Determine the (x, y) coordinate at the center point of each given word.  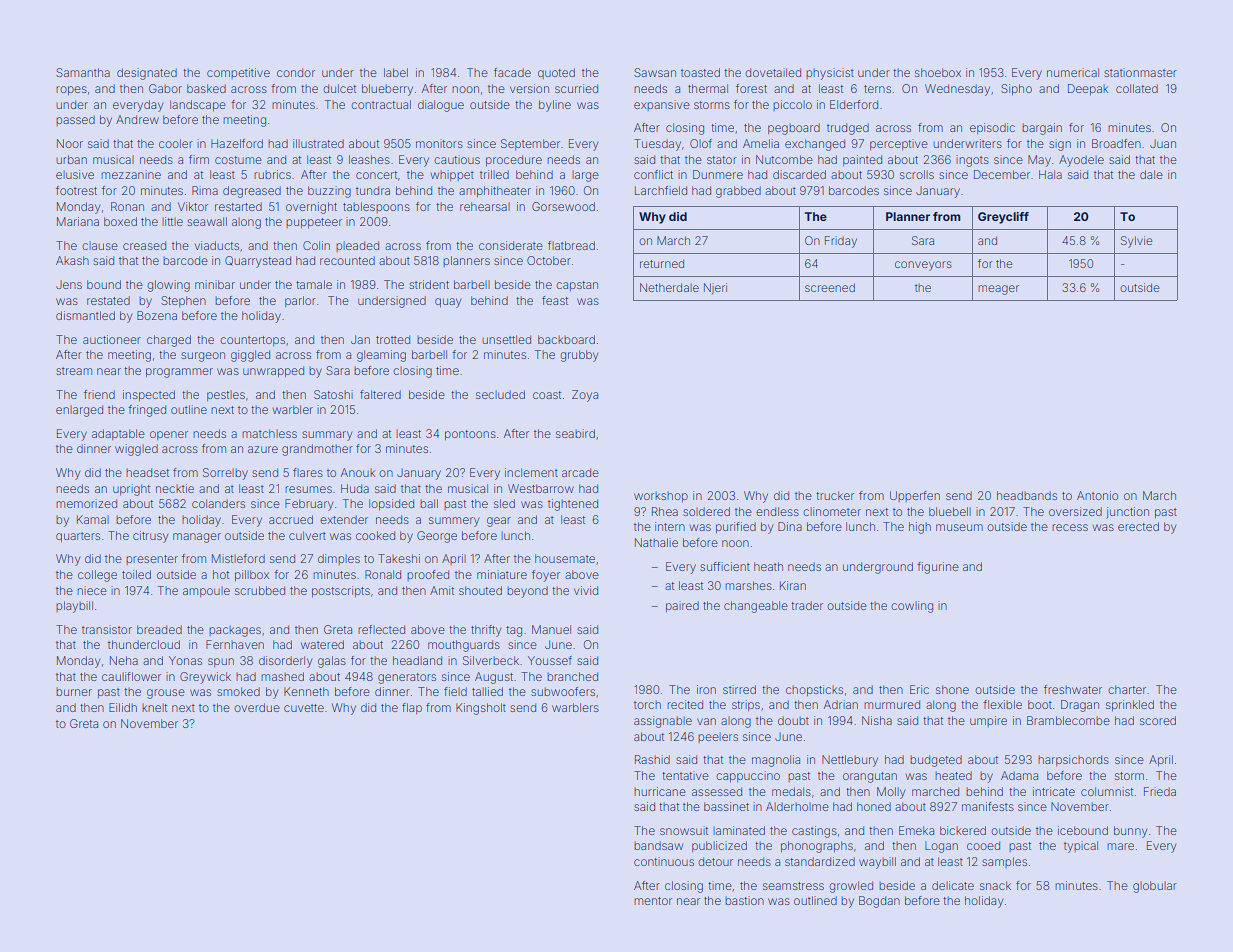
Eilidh (123, 707)
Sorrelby (225, 474)
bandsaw (658, 845)
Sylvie (1137, 242)
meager (998, 290)
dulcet (339, 88)
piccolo (792, 105)
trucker (835, 495)
